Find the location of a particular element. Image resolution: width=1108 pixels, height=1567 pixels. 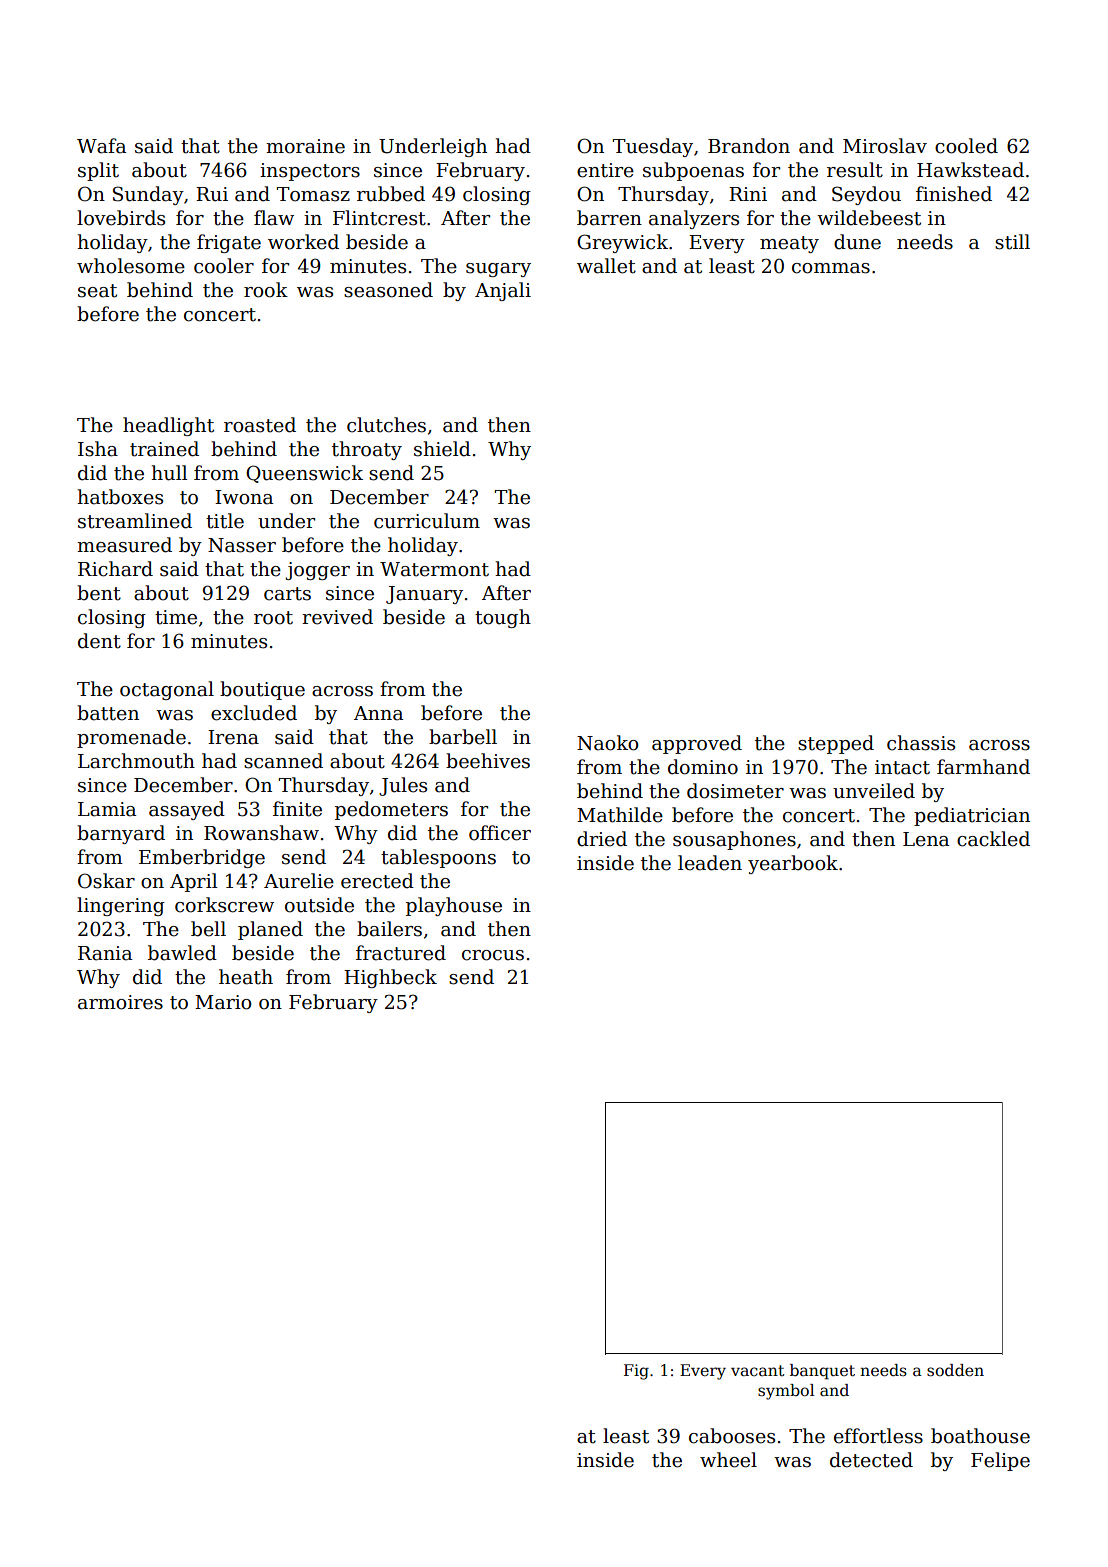

Rui is located at coordinates (212, 194).
